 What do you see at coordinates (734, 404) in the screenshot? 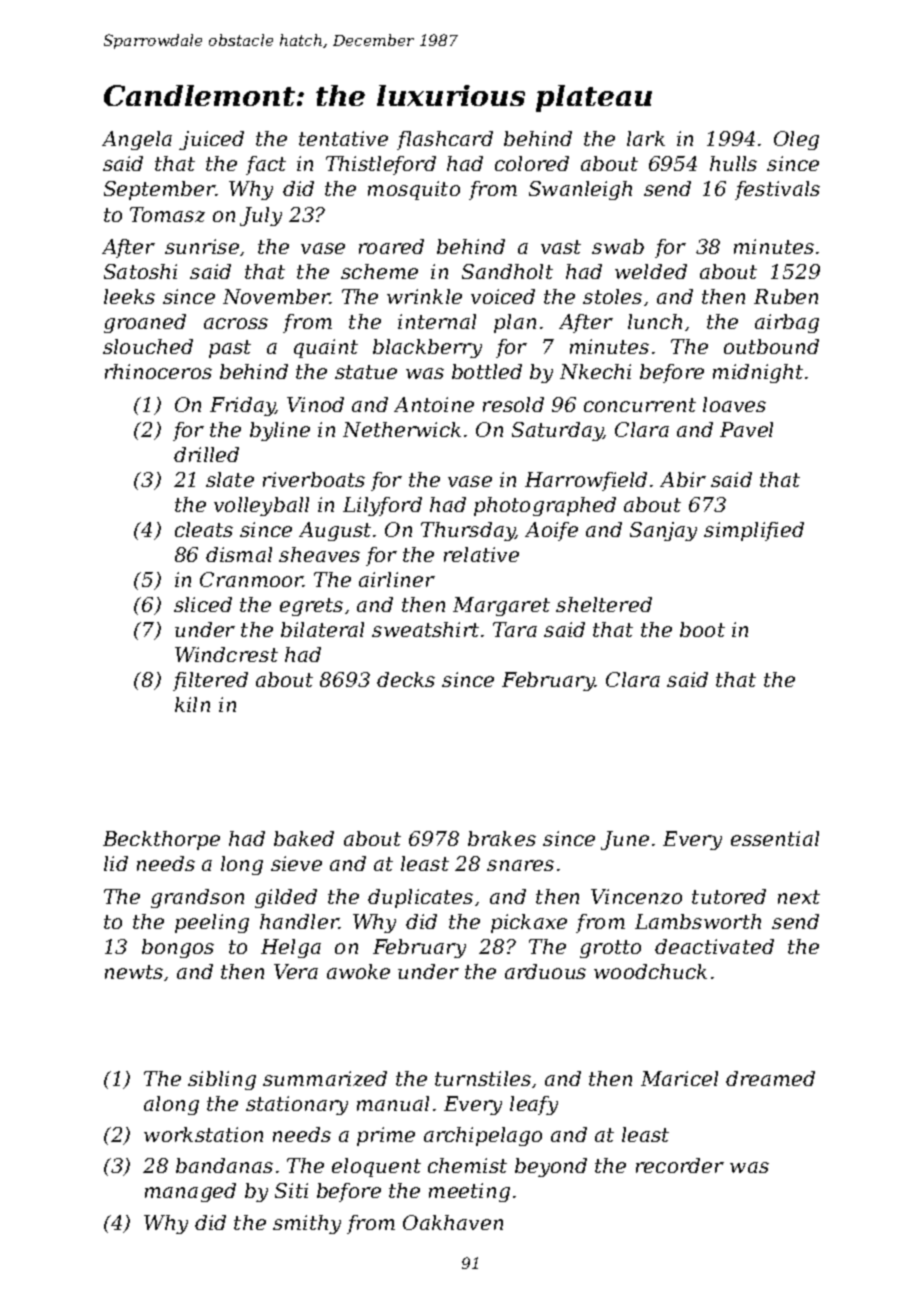
I see `loaves` at bounding box center [734, 404].
